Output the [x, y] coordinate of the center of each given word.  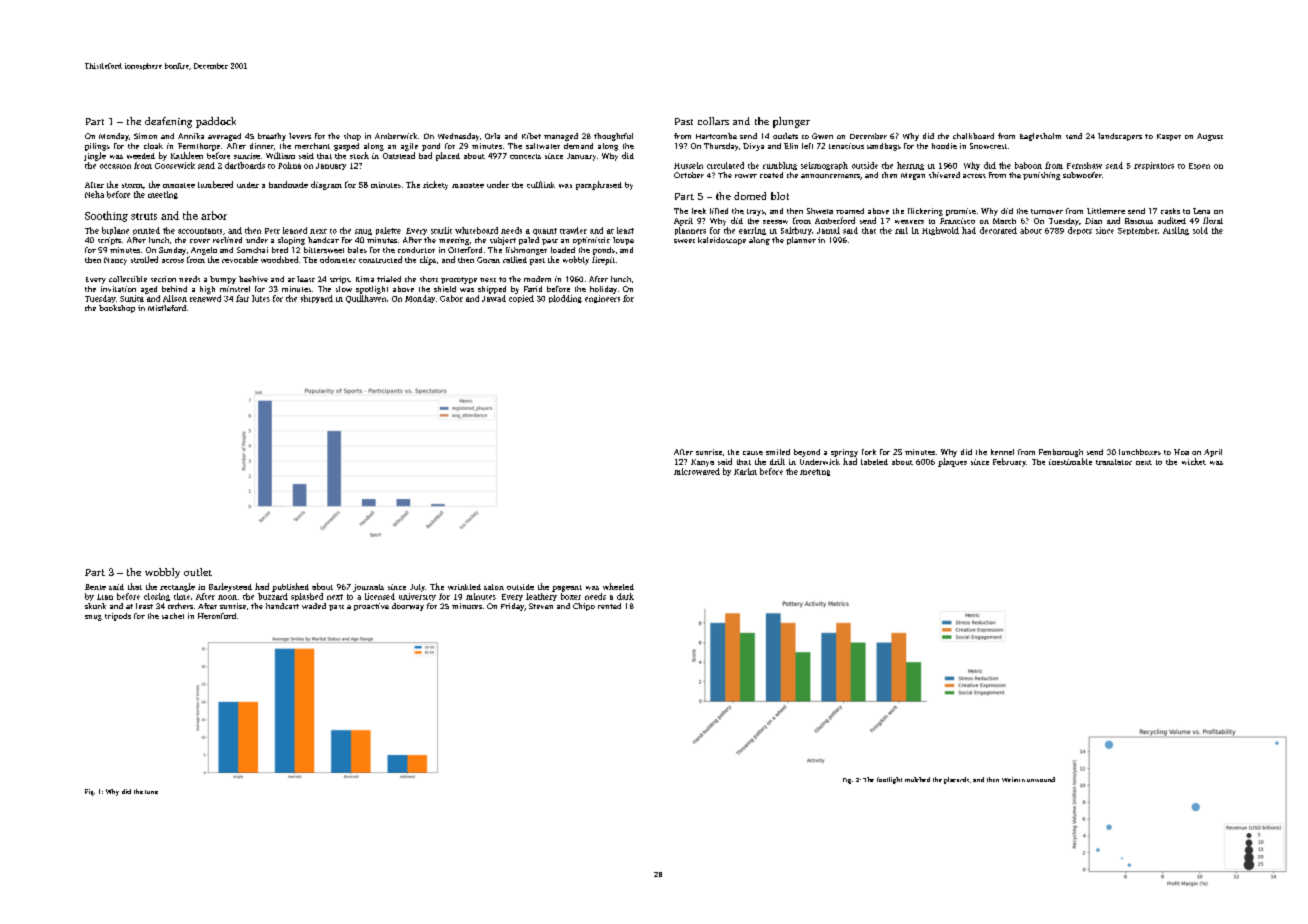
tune [151, 792]
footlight [889, 780]
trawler [573, 230]
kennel [1002, 452]
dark [625, 596]
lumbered [215, 184]
